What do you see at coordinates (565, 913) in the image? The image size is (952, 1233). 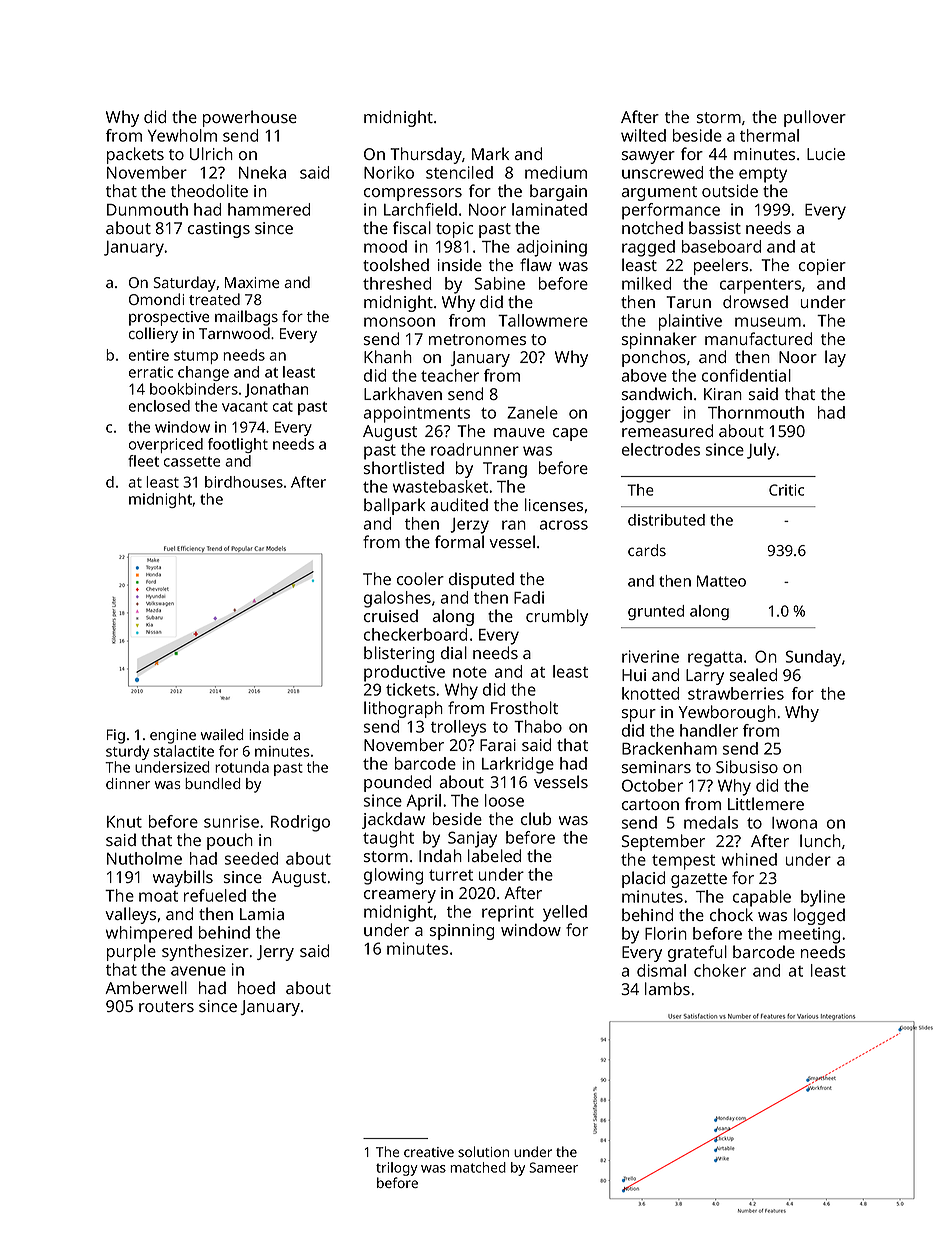 I see `yelled` at bounding box center [565, 913].
